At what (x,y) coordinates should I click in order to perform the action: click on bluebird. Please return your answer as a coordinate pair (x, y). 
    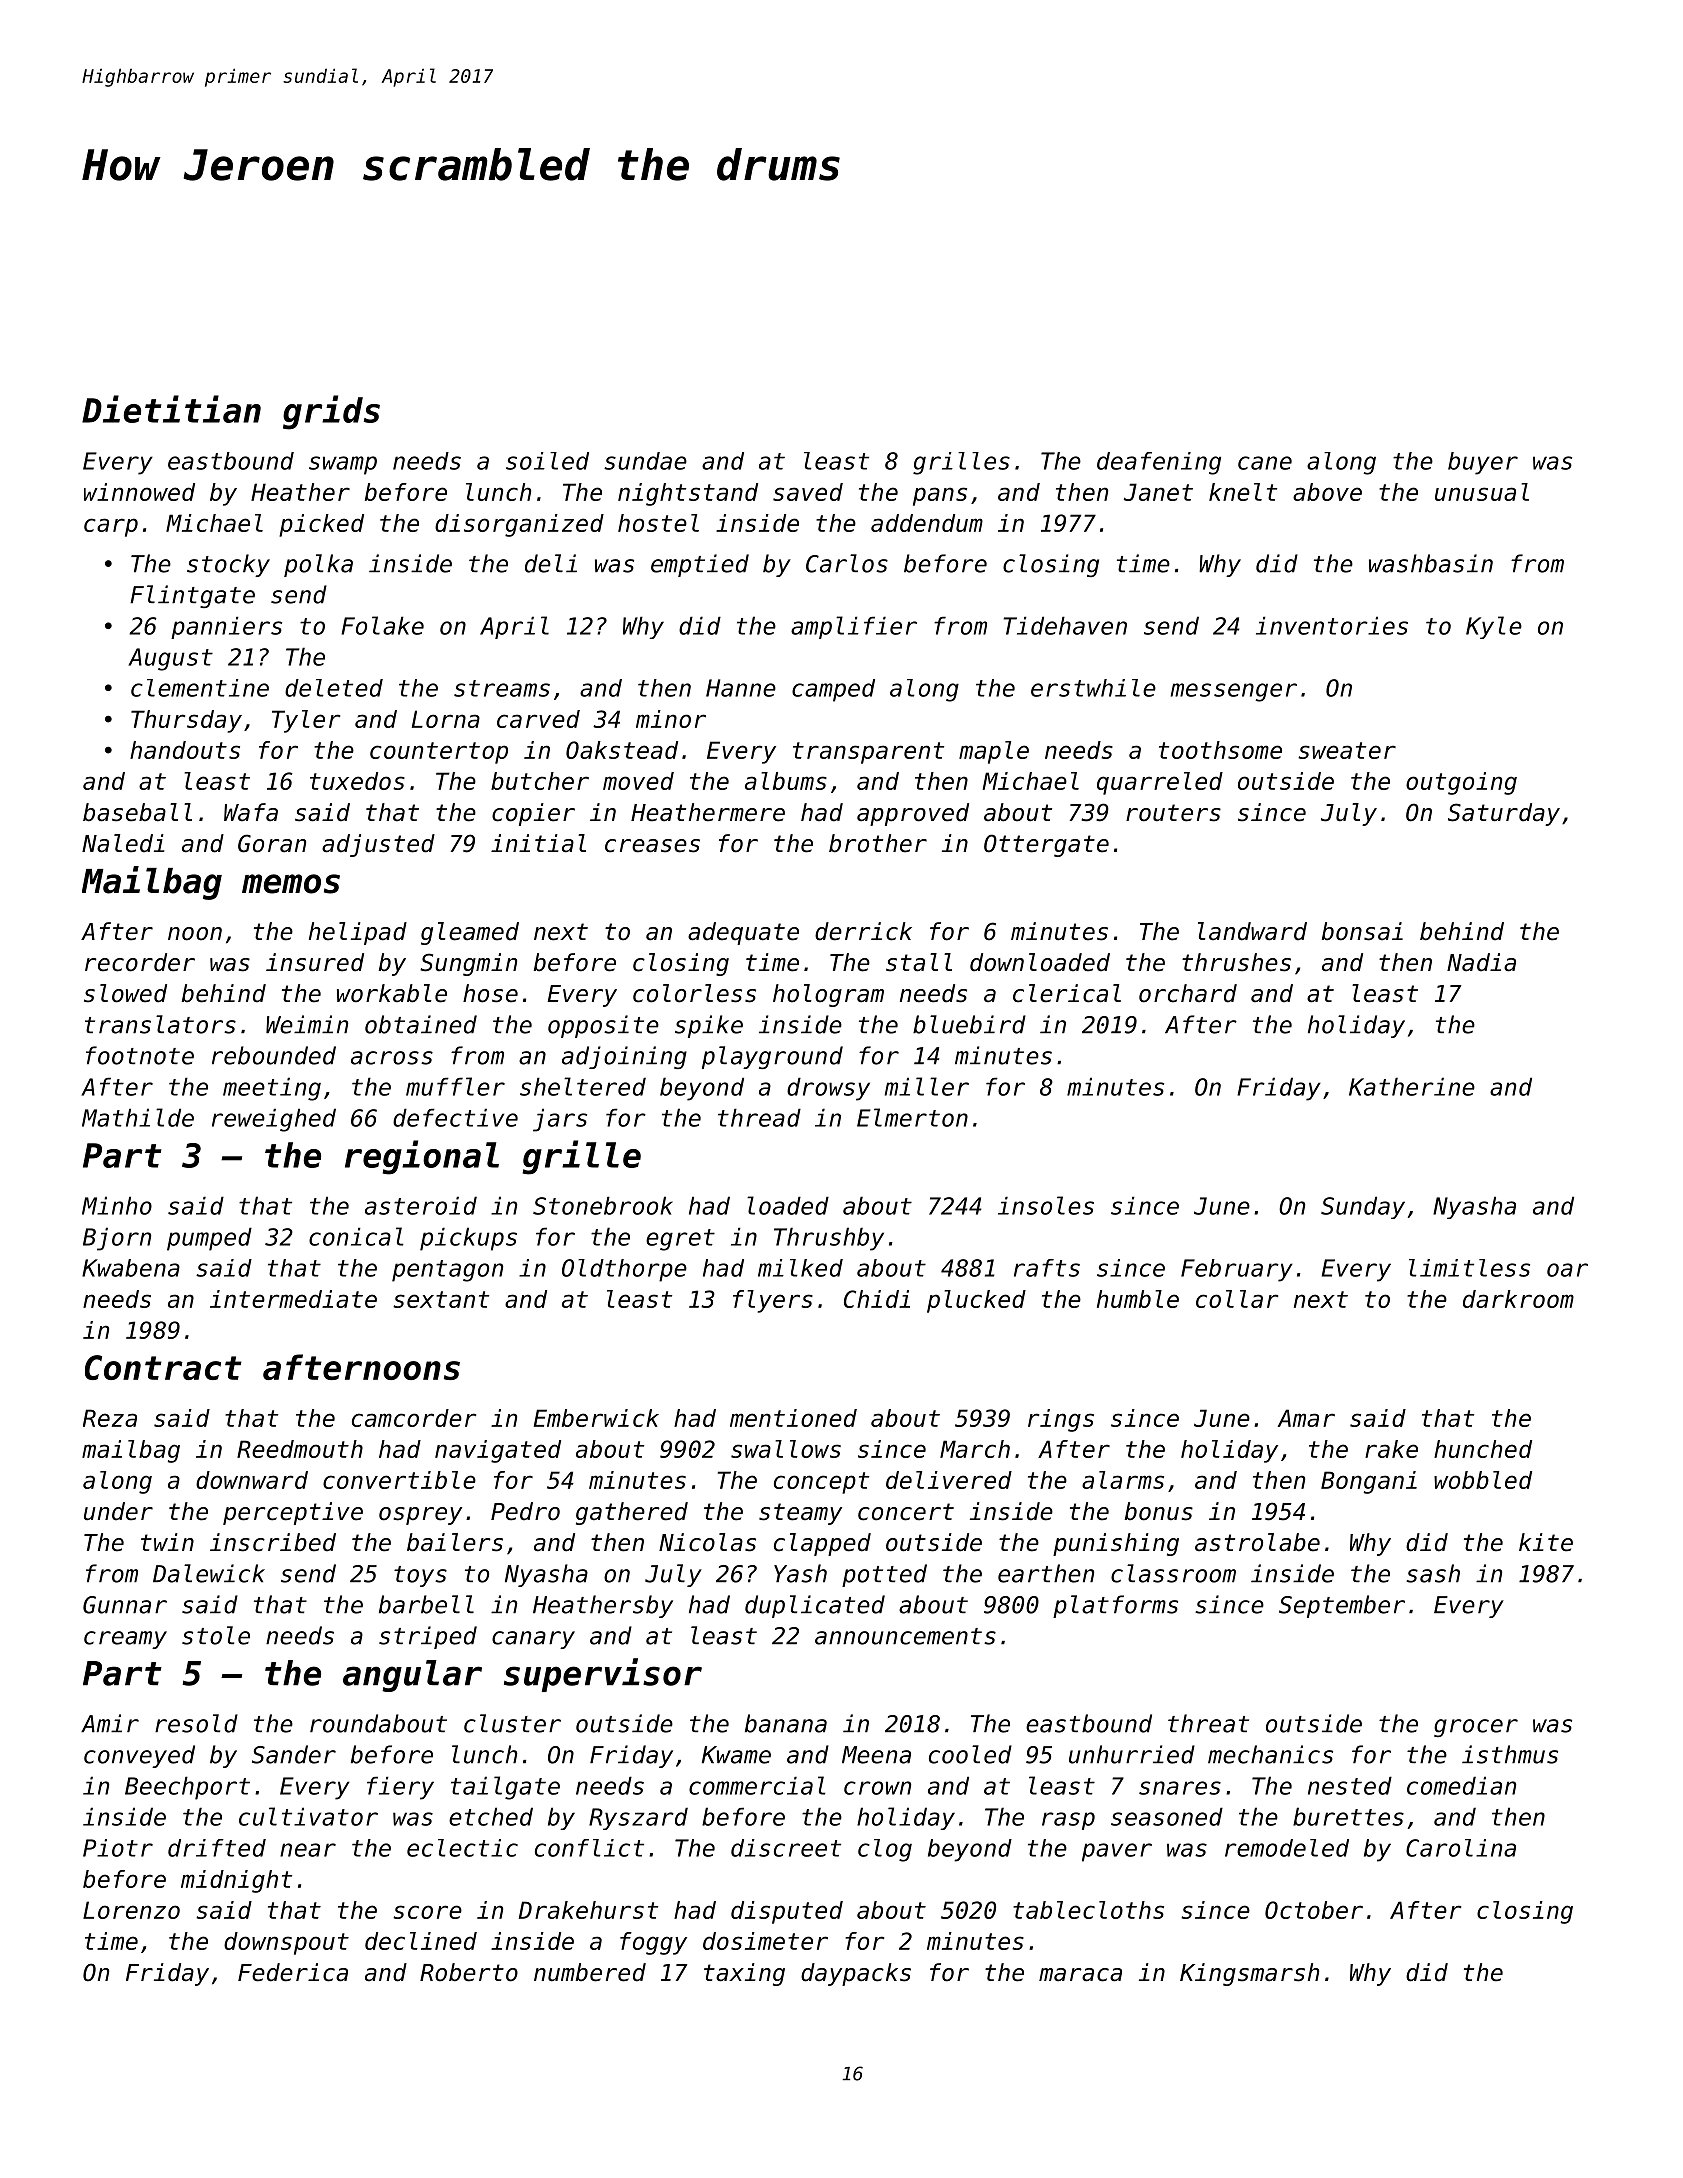
    Looking at the image, I should click on (969, 1024).
